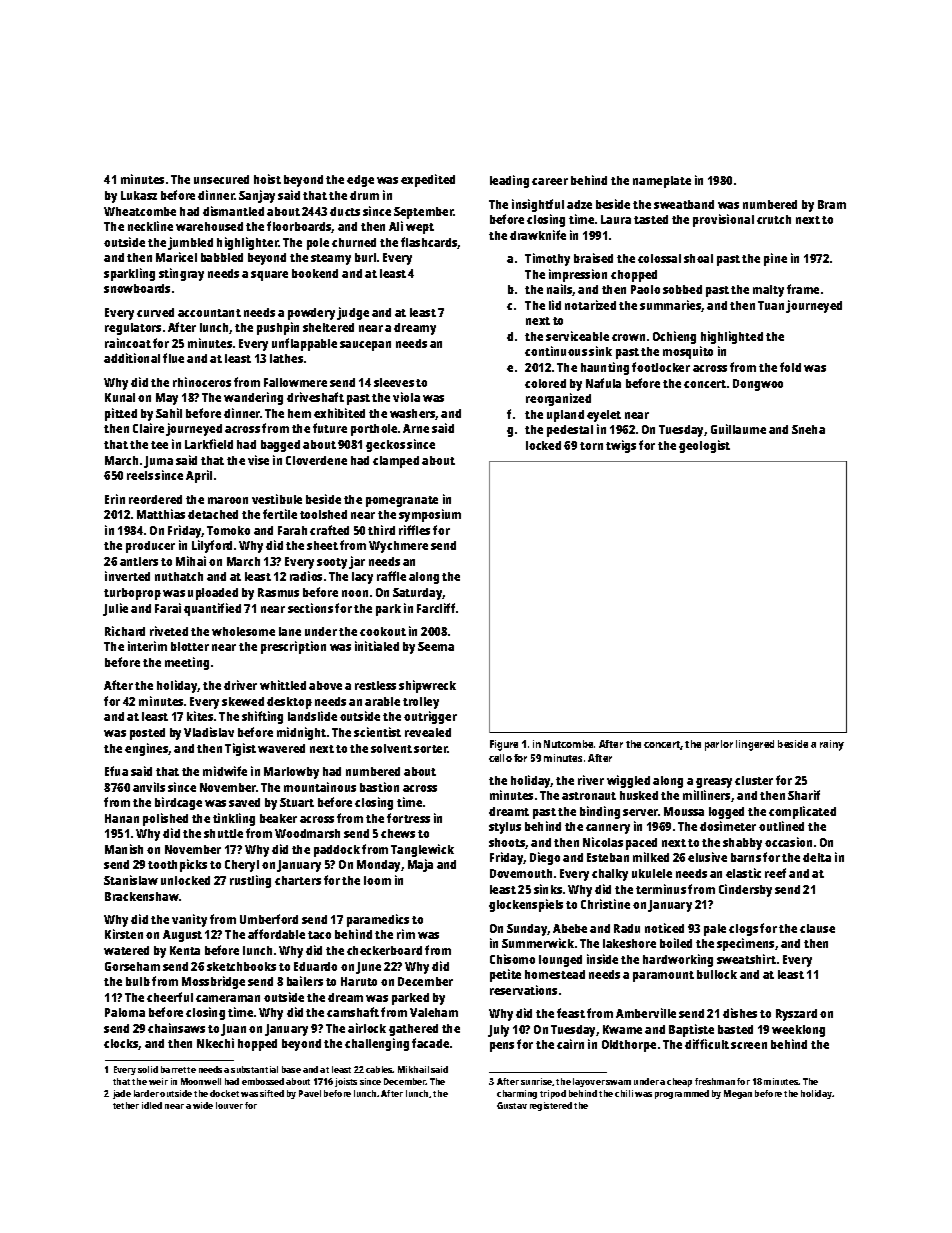 This screenshot has height=1233, width=952. Describe the element at coordinates (267, 179) in the screenshot. I see `hoist` at that location.
